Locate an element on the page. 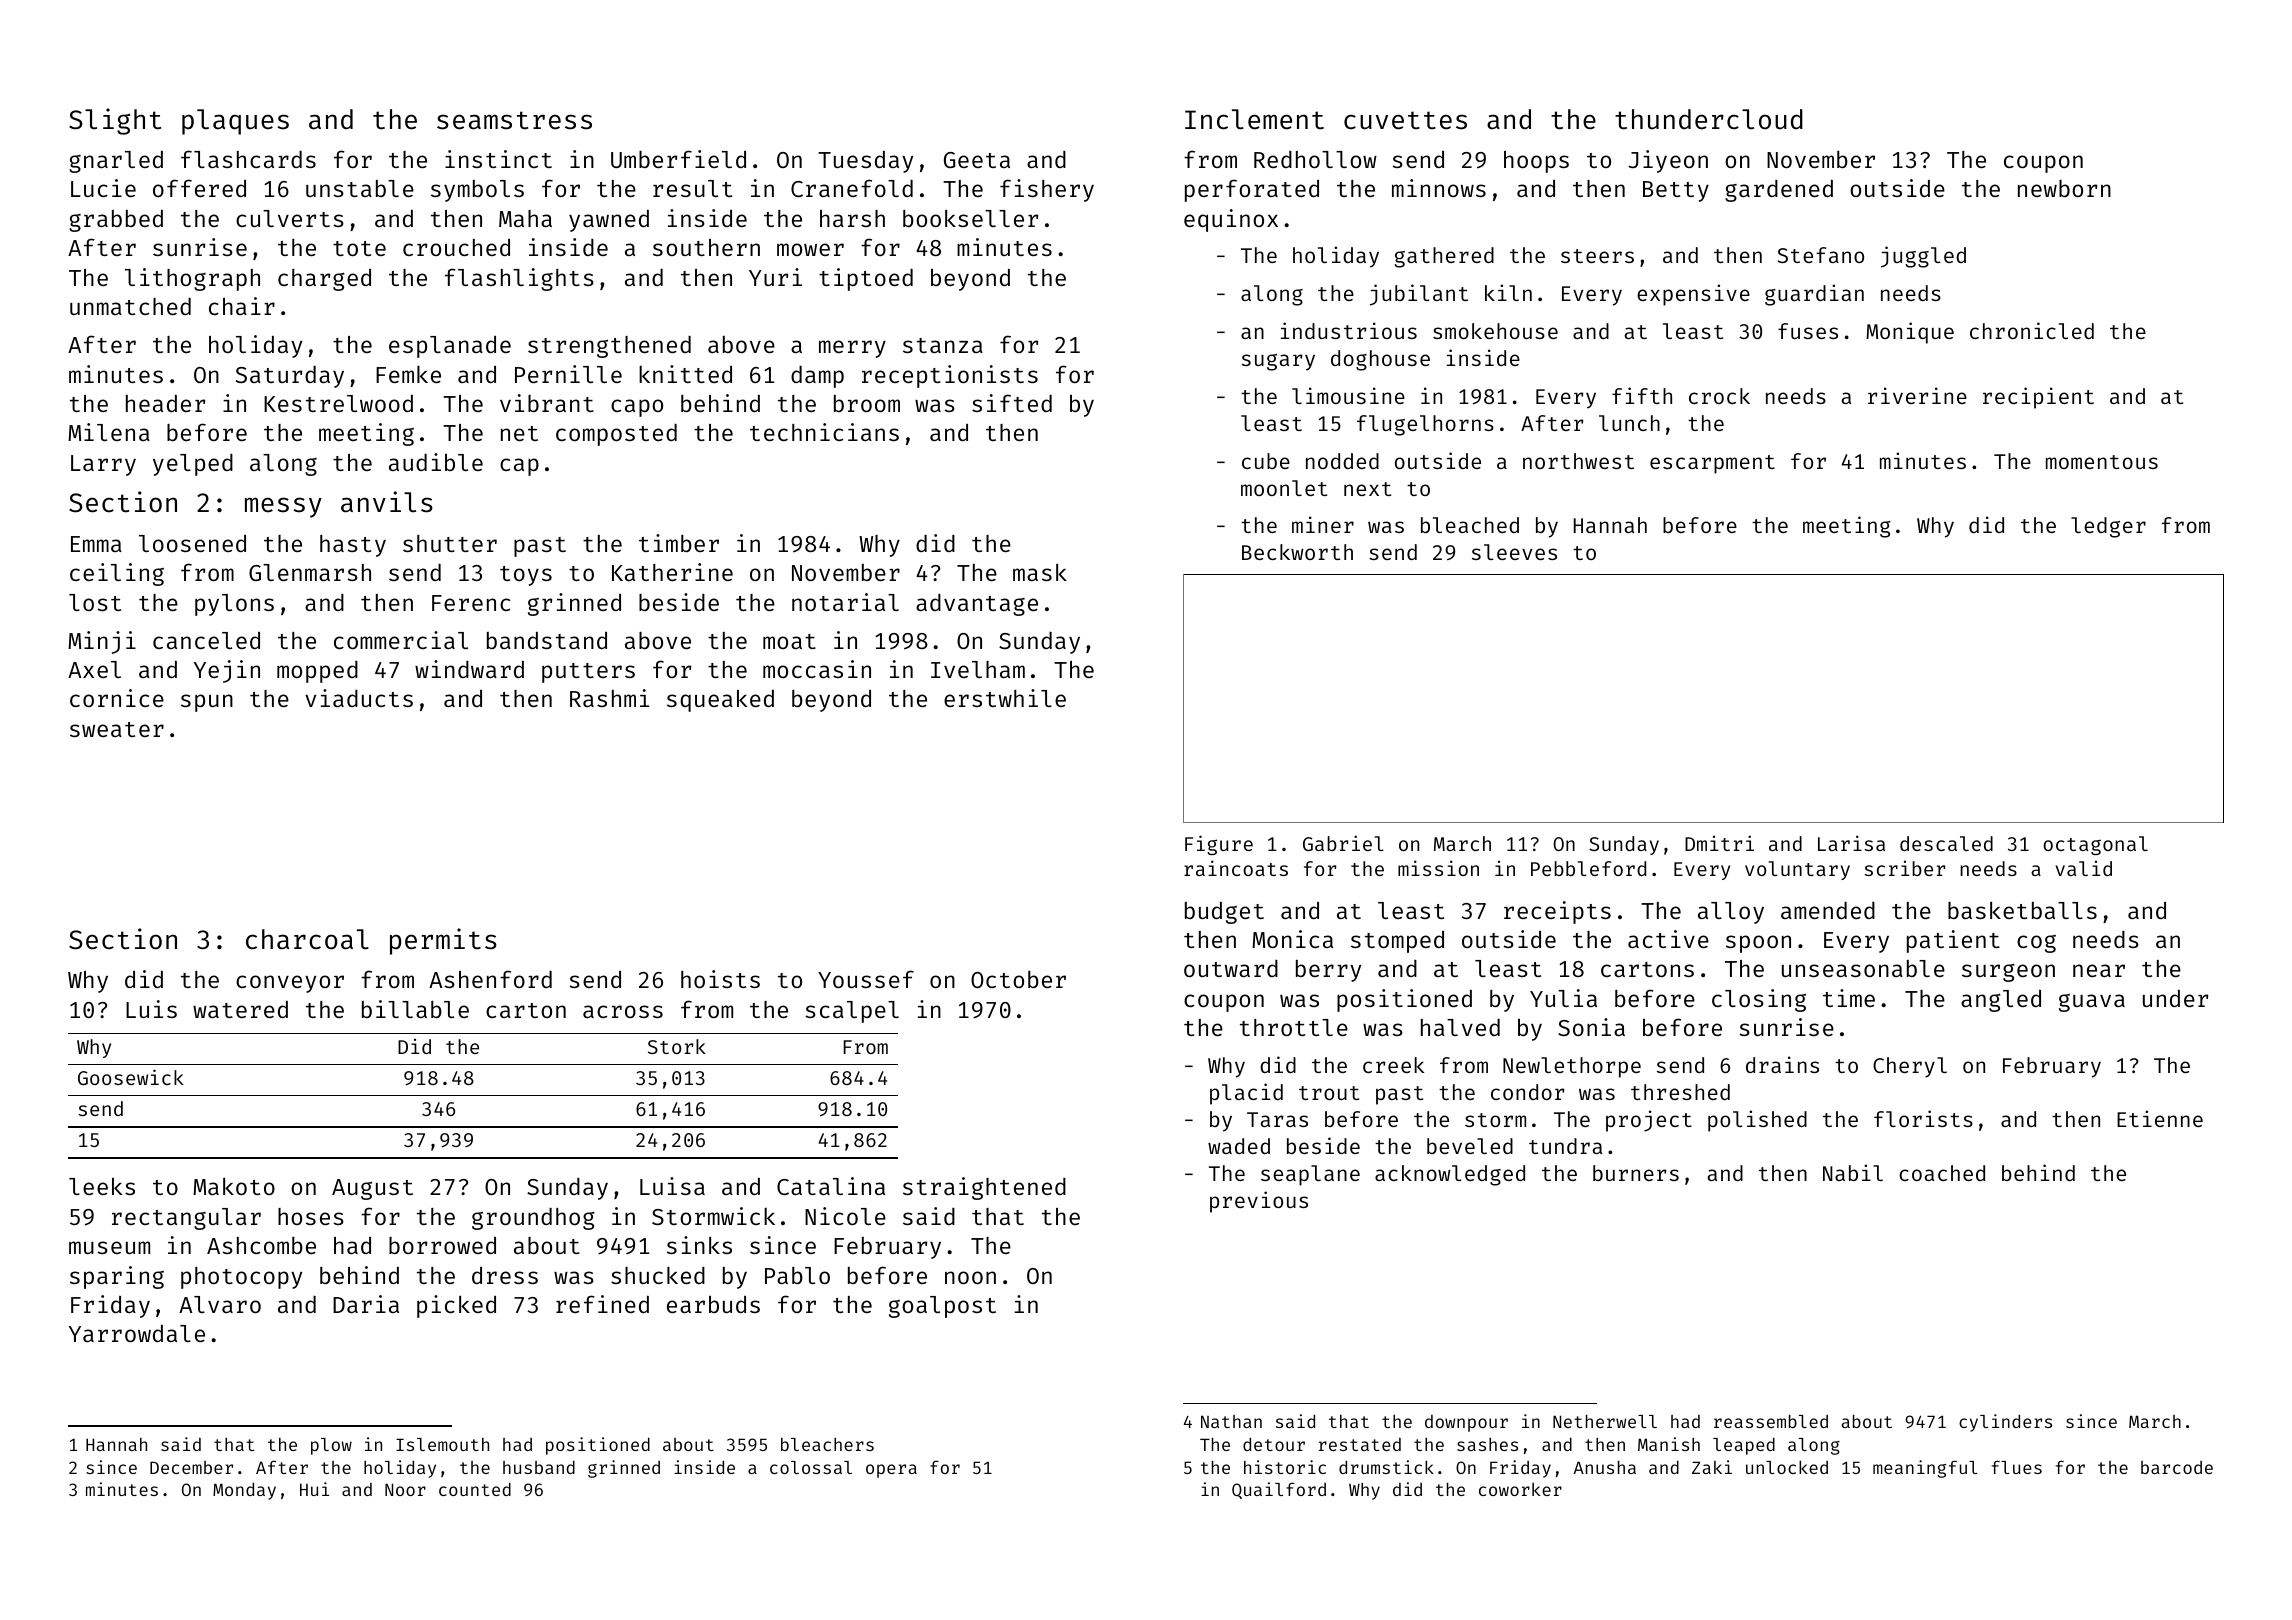  mask is located at coordinates (1040, 572).
